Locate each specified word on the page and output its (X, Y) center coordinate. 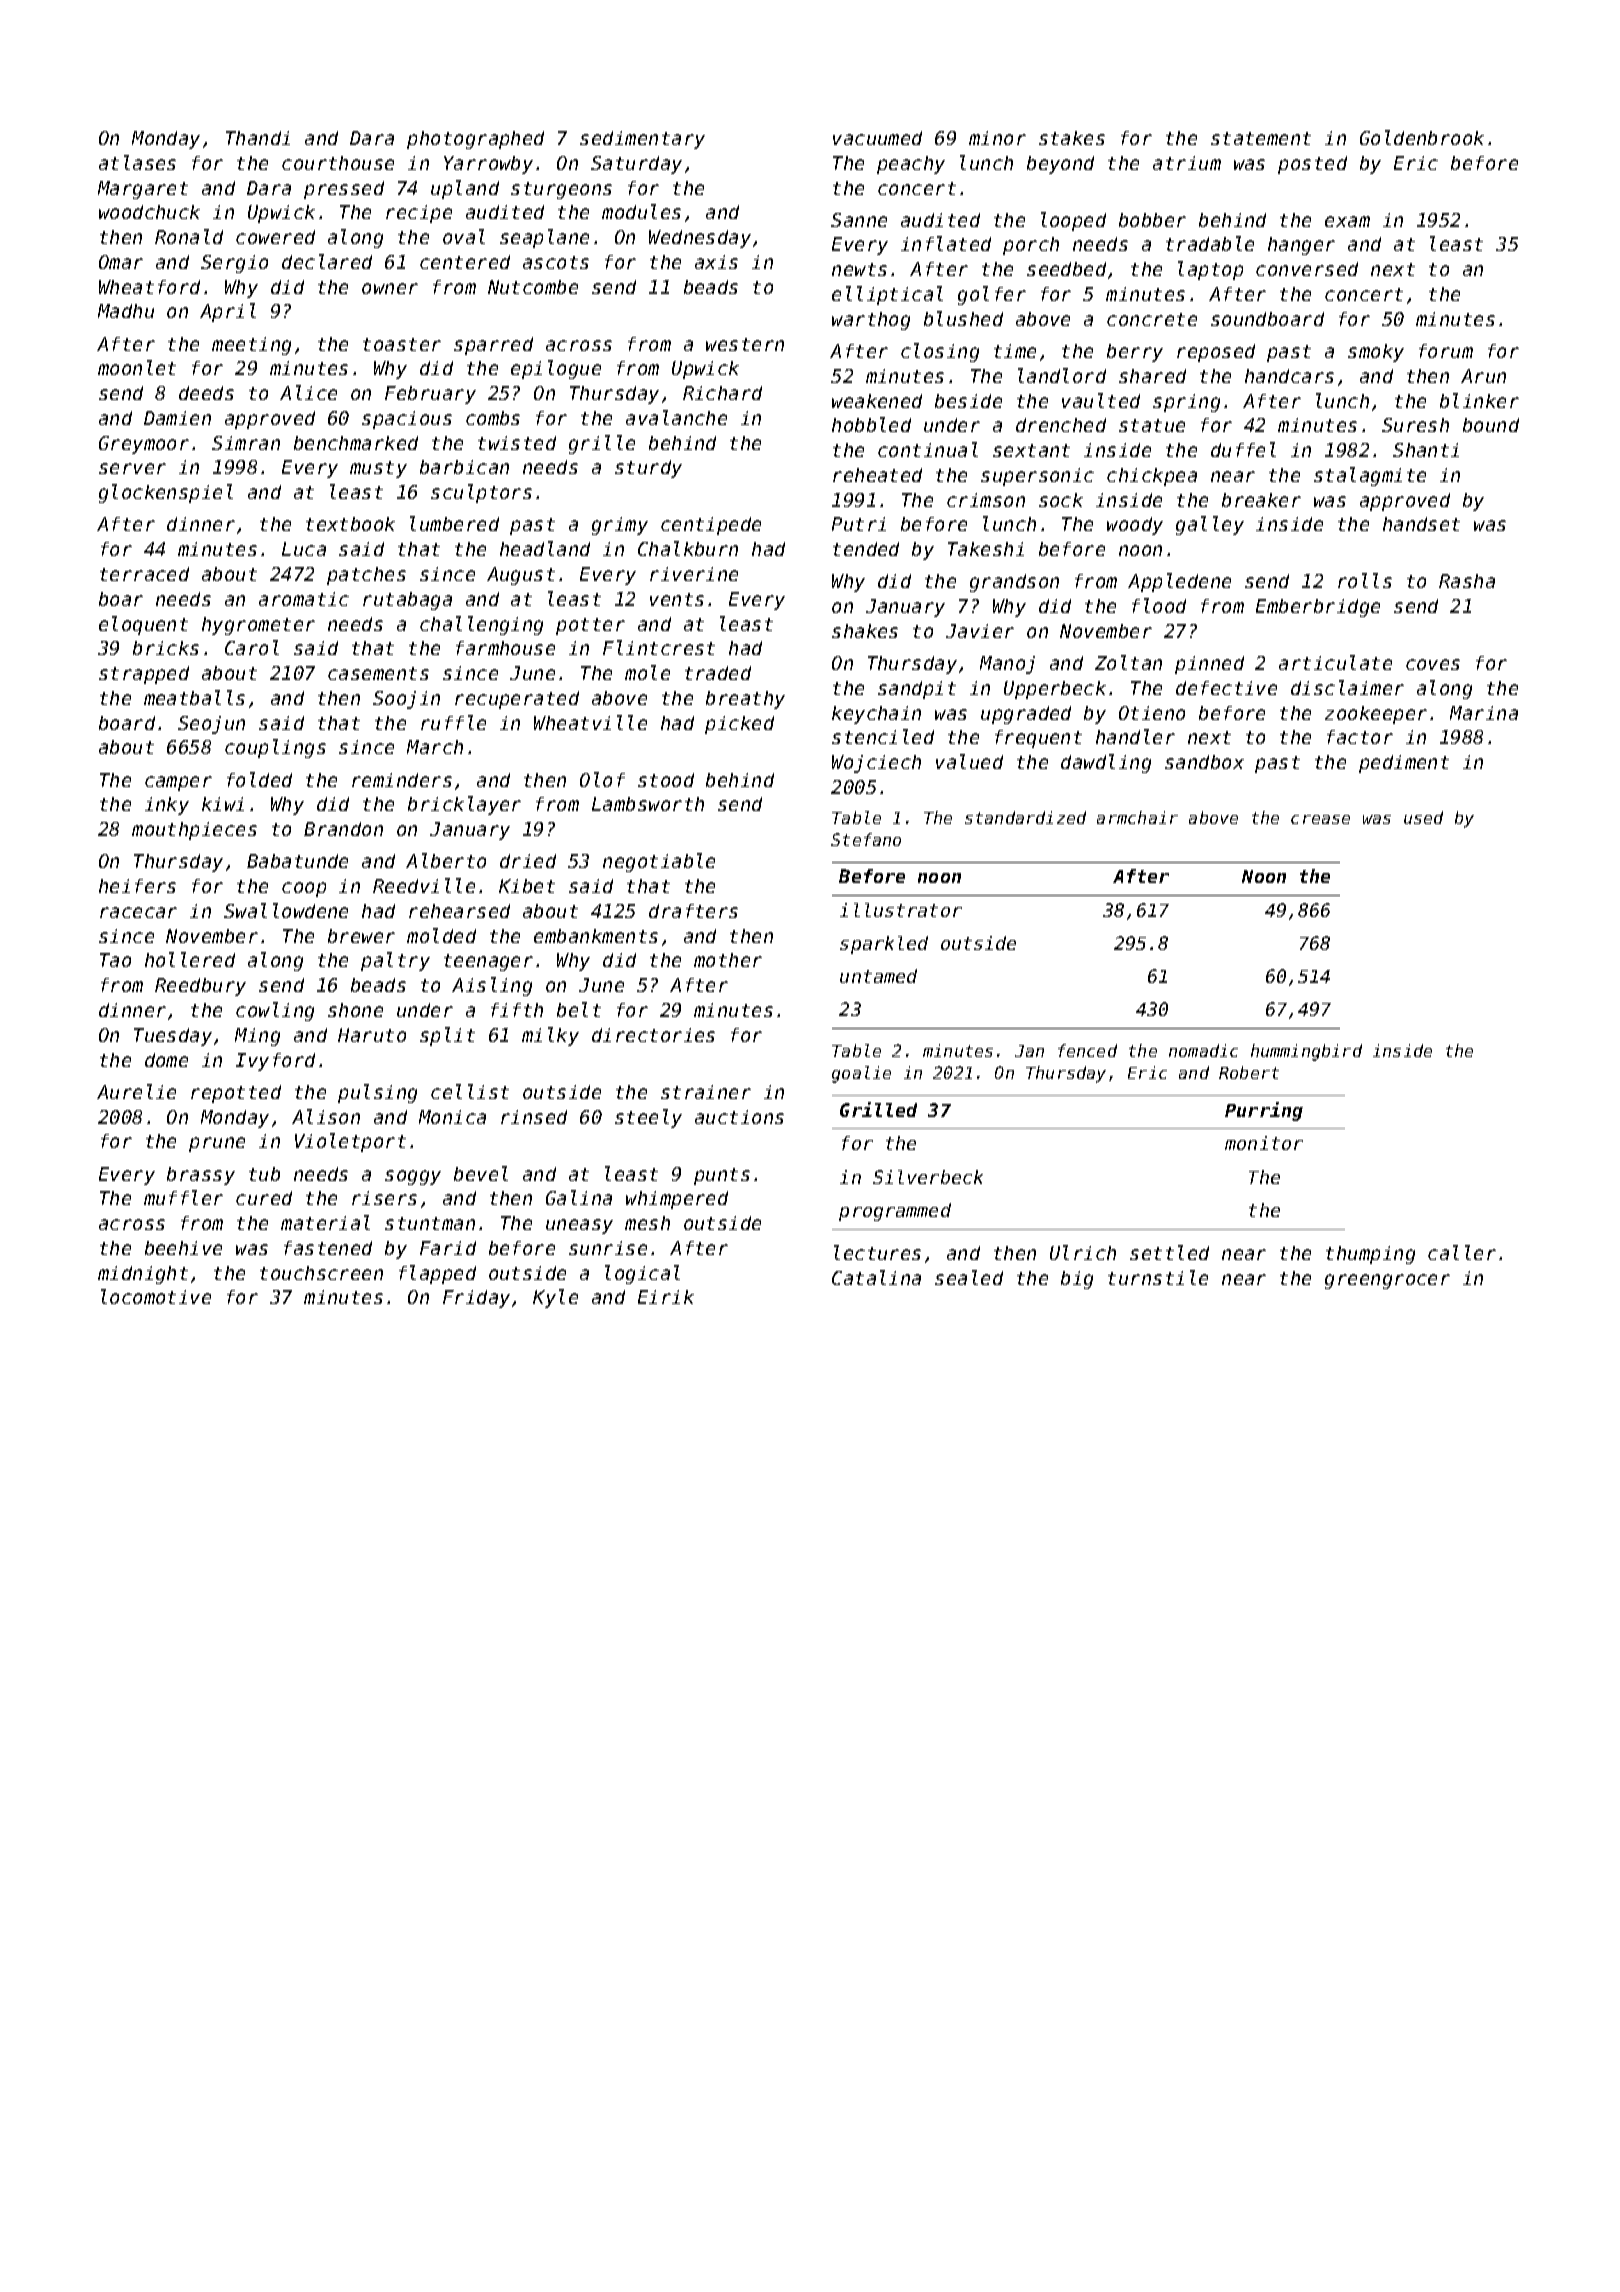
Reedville (424, 885)
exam (1347, 221)
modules (641, 211)
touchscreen (321, 1273)
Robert (1249, 1072)
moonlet (137, 367)
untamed (878, 976)
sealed (969, 1277)
